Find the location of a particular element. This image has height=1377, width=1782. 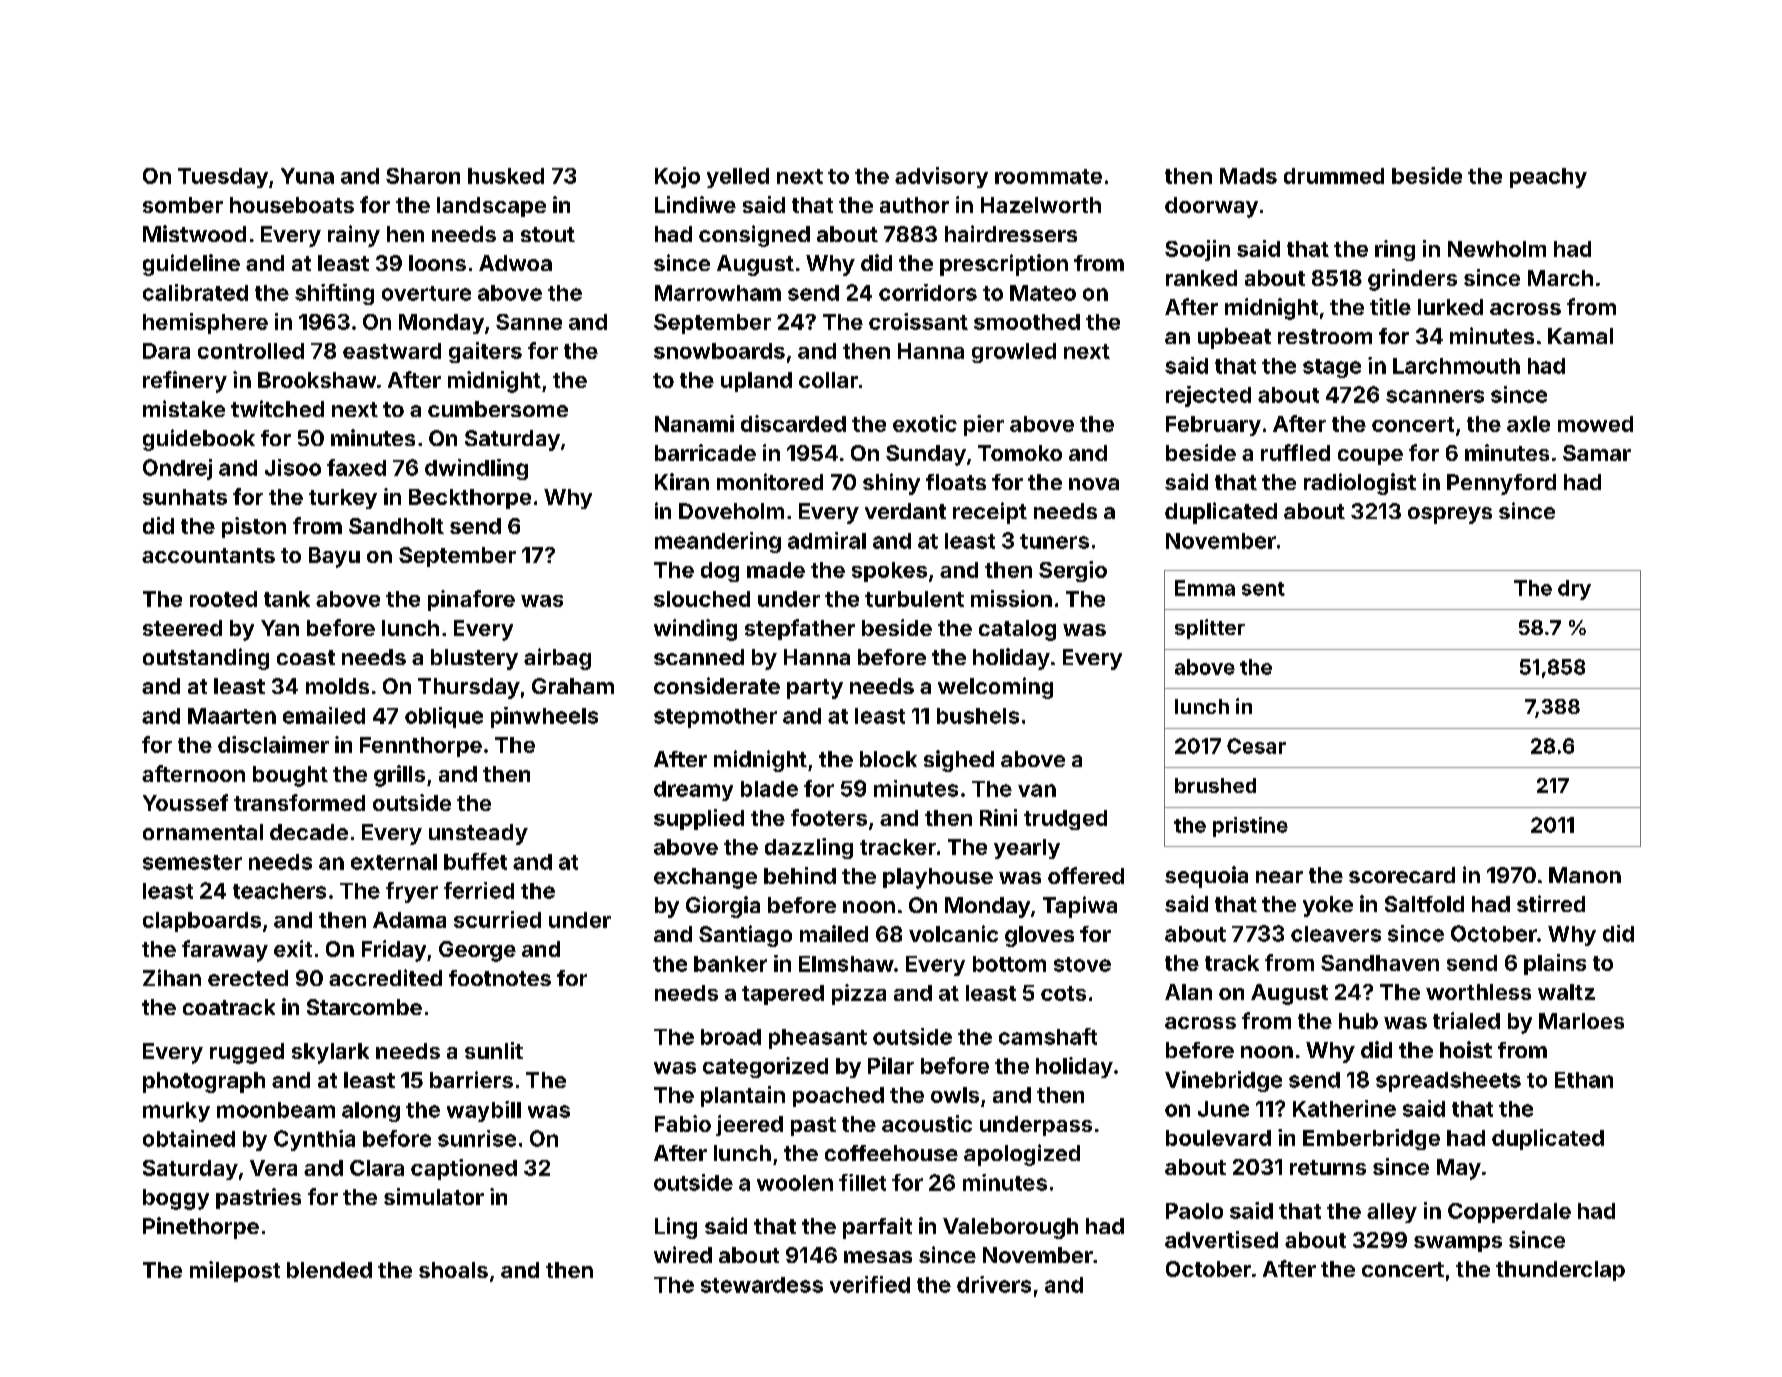

peachy is located at coordinates (1548, 178).
